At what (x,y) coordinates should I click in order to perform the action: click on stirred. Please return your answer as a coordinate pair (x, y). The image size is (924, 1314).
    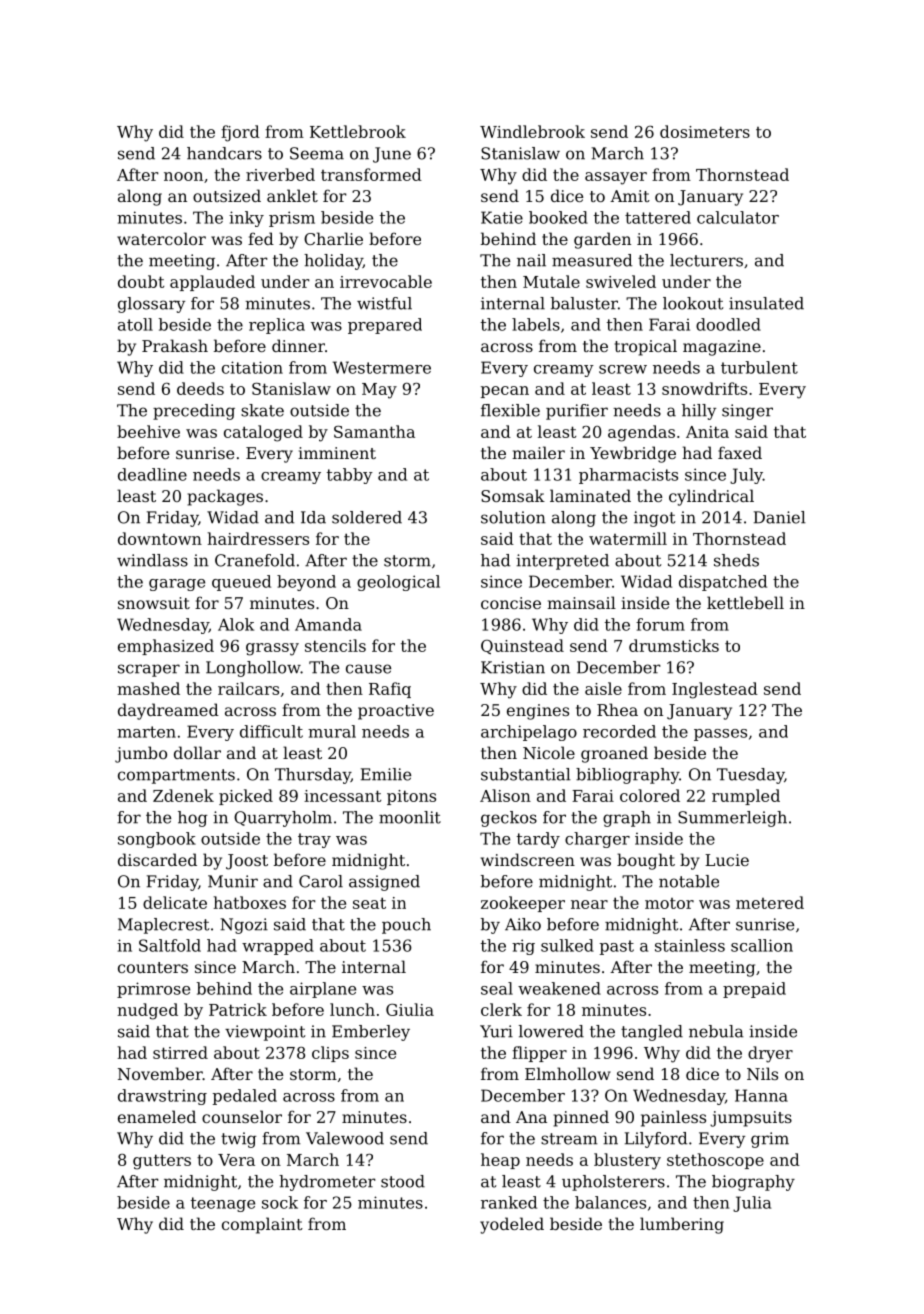
    Looking at the image, I should click on (180, 1052).
